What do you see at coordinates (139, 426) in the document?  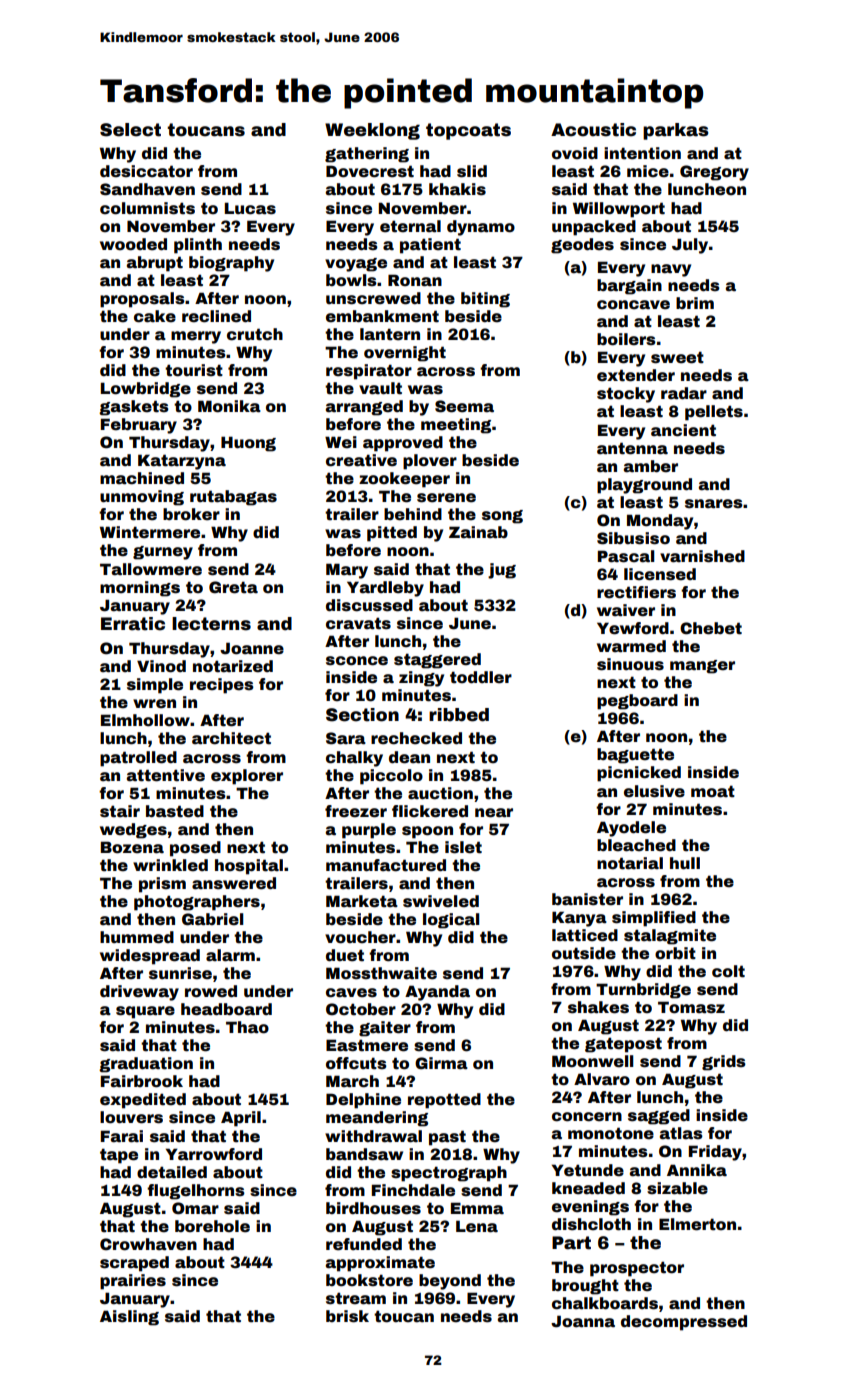 I see `February` at bounding box center [139, 426].
